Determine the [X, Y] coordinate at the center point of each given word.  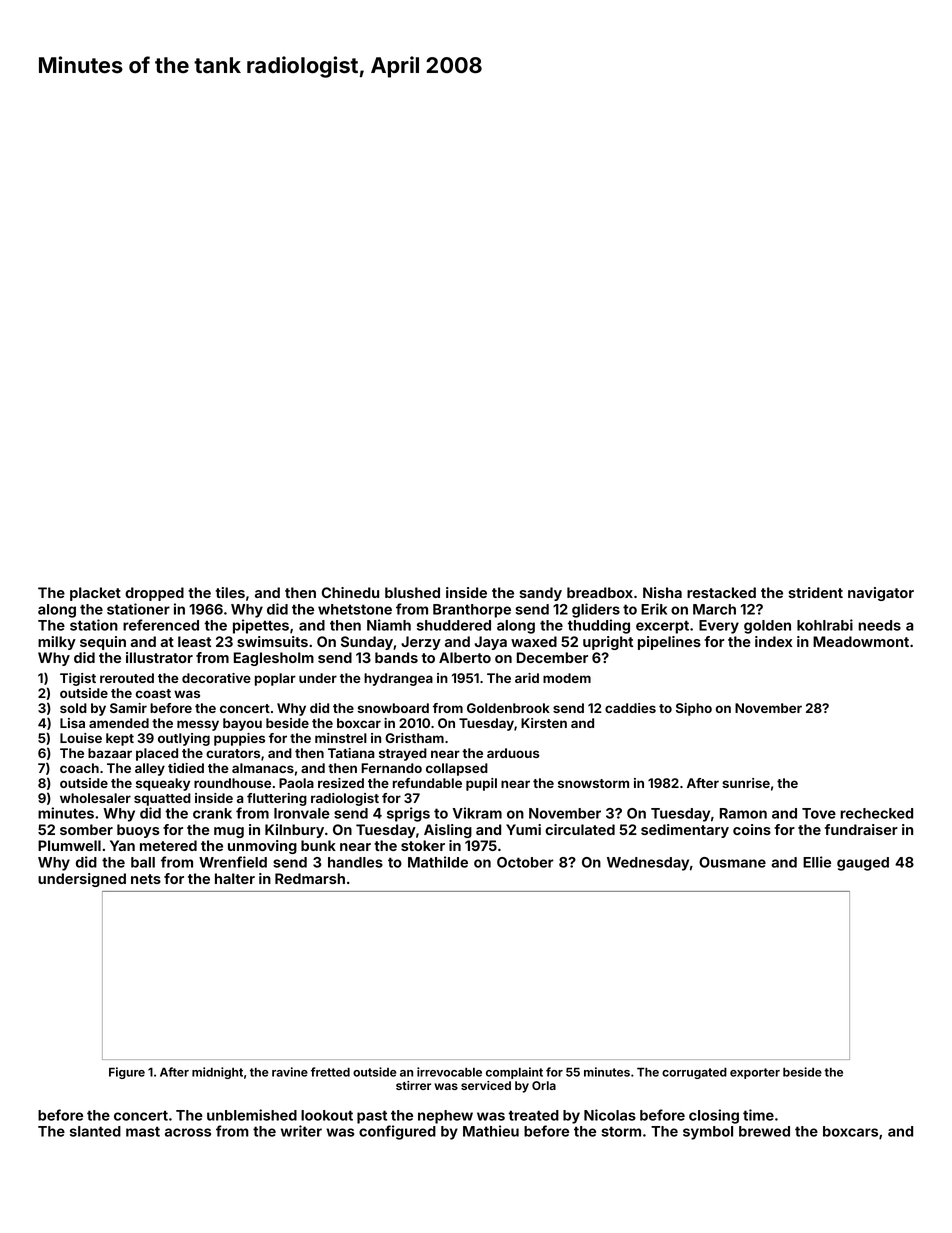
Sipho [694, 709]
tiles [230, 592]
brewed [764, 1131]
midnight [217, 1073]
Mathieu [491, 1131]
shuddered [454, 625]
